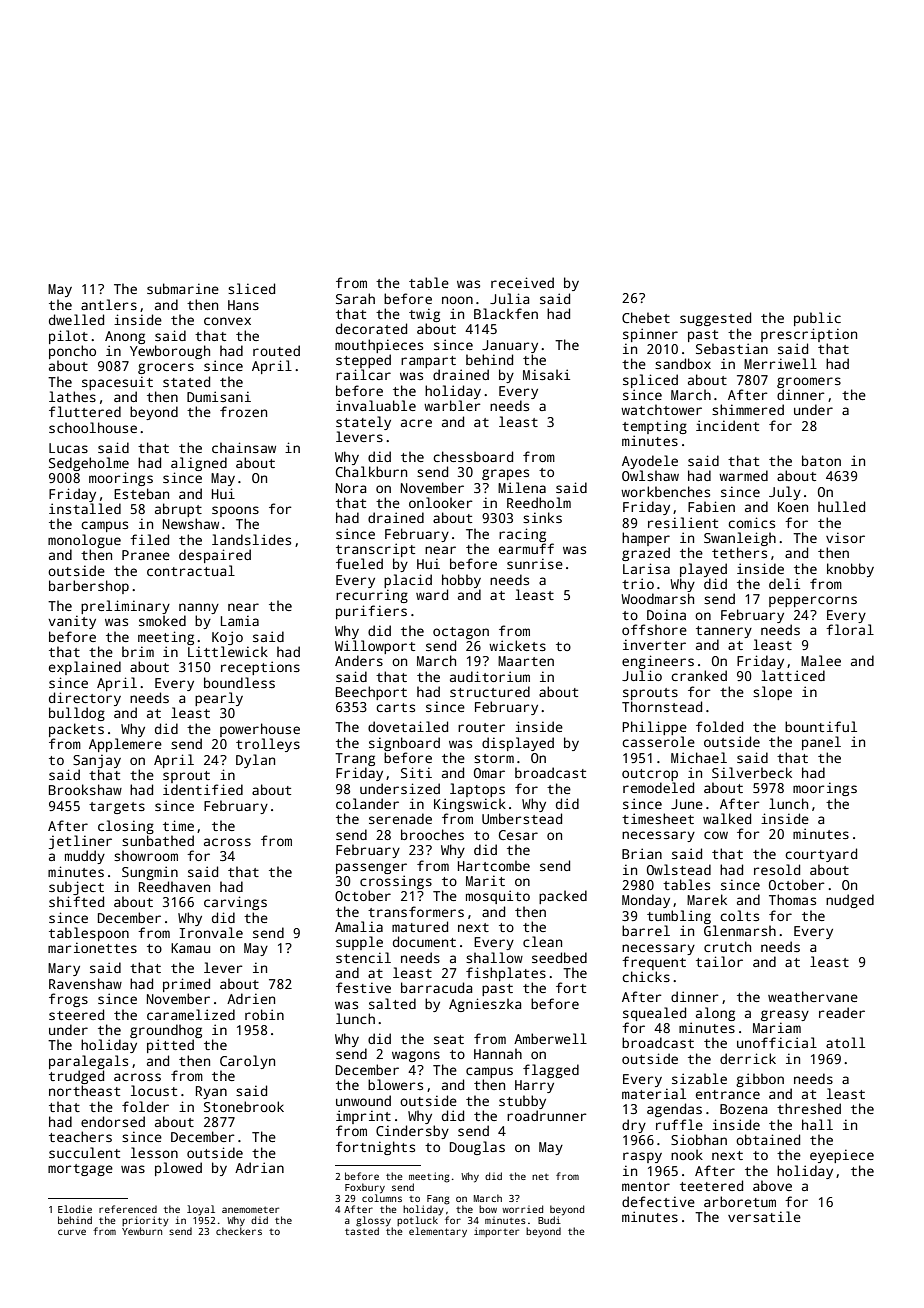  What do you see at coordinates (821, 726) in the page?
I see `bountiful` at bounding box center [821, 726].
